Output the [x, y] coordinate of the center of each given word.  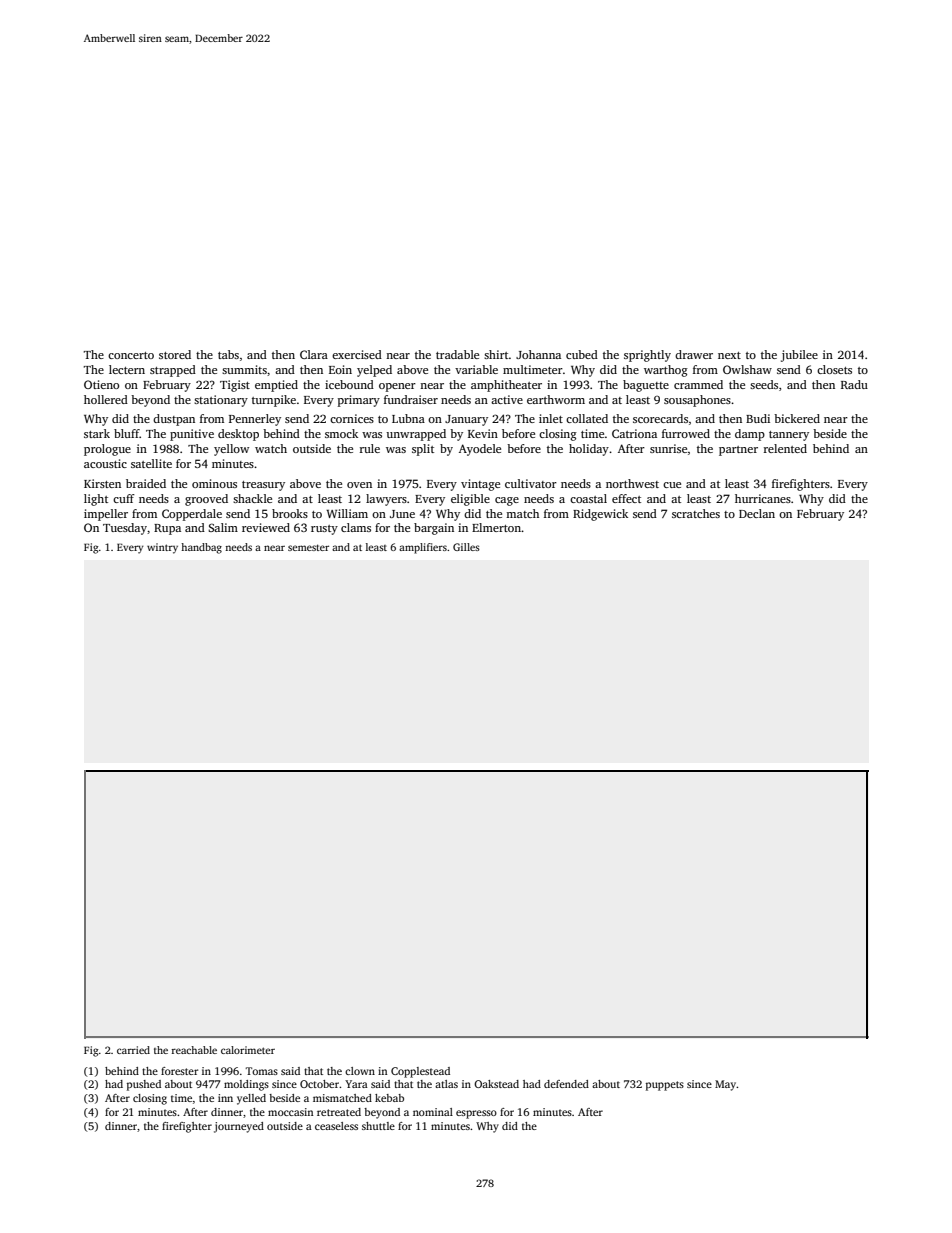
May [726, 1085]
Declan [757, 513]
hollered [106, 399]
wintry [162, 548]
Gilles [466, 547]
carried [133, 1050]
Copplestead [420, 1072]
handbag [201, 548]
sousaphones [697, 401]
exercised [357, 354]
